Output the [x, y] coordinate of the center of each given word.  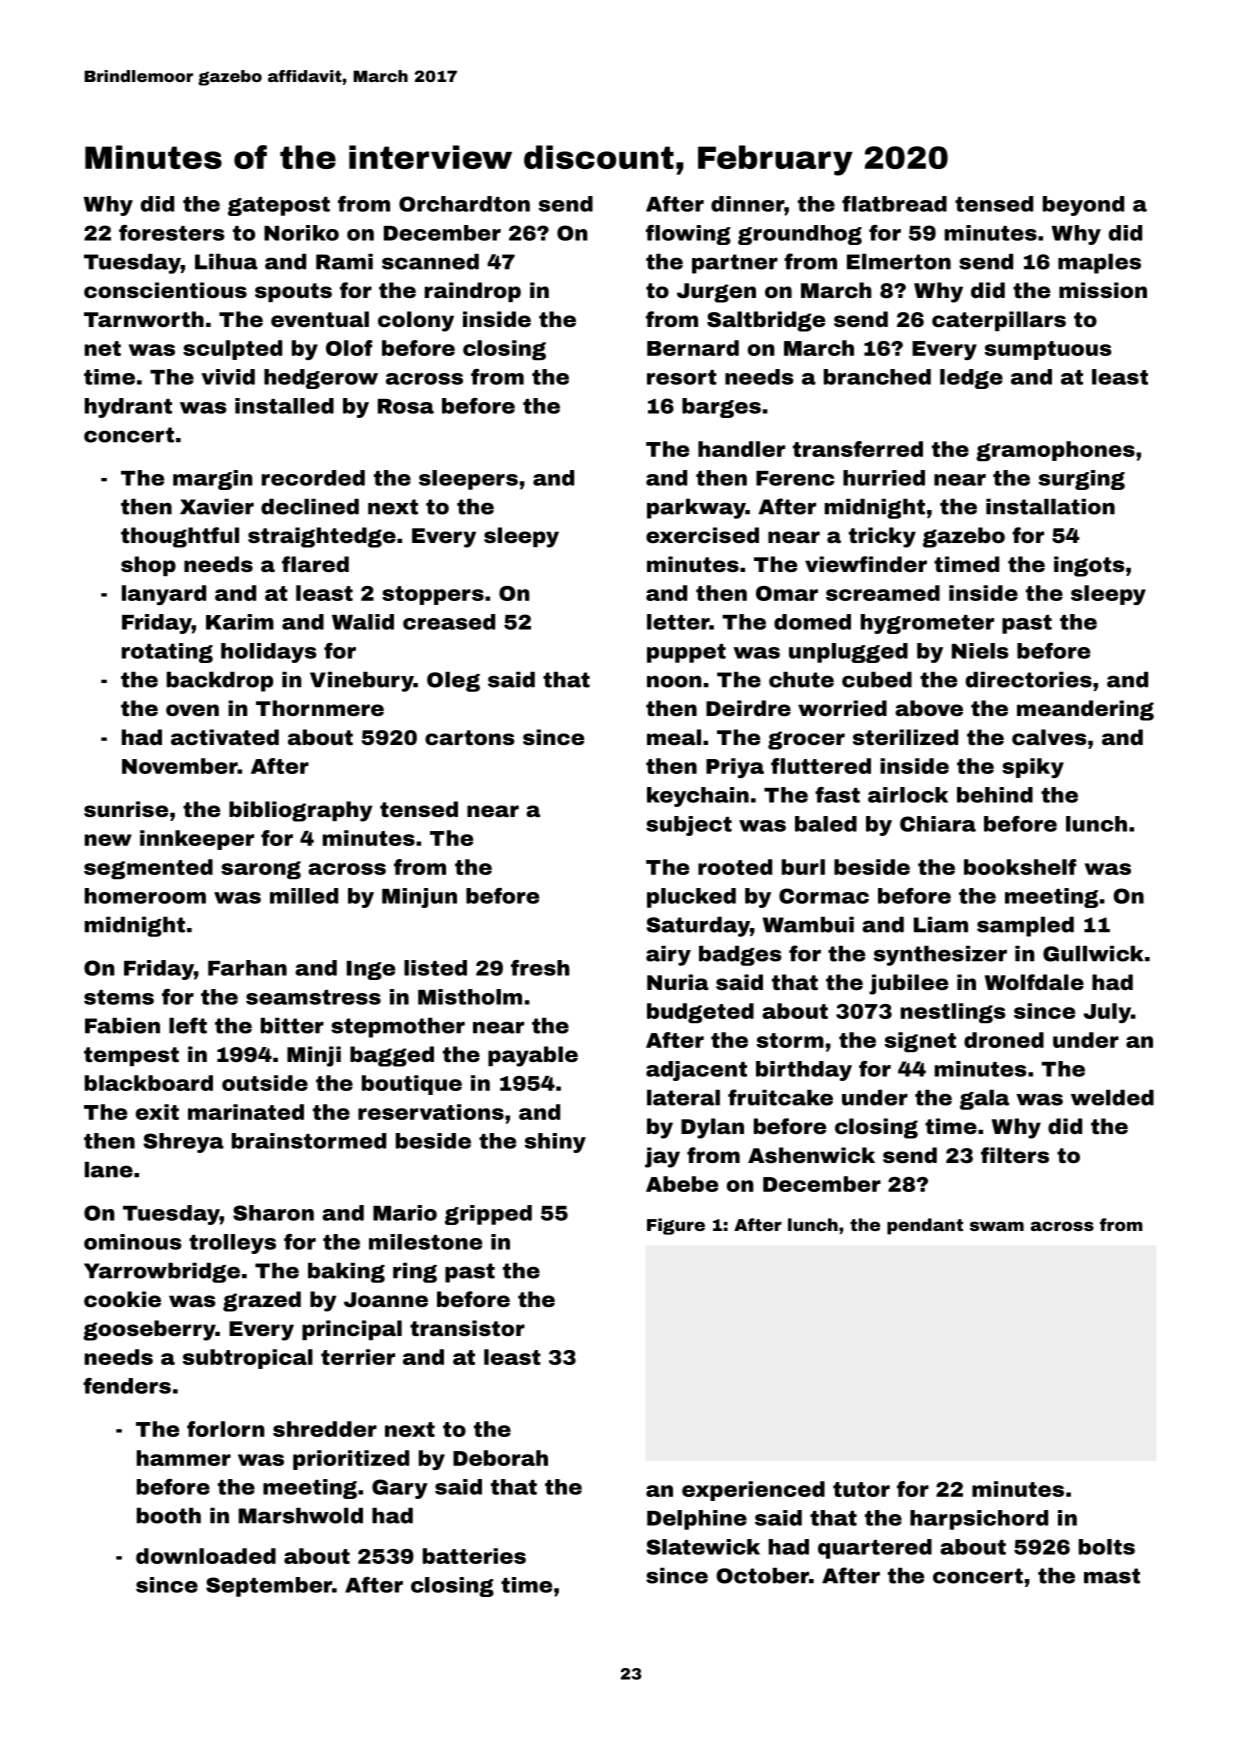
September [269, 1587]
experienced [753, 1491]
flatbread [894, 204]
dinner [747, 204]
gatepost [279, 206]
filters [1015, 1155]
